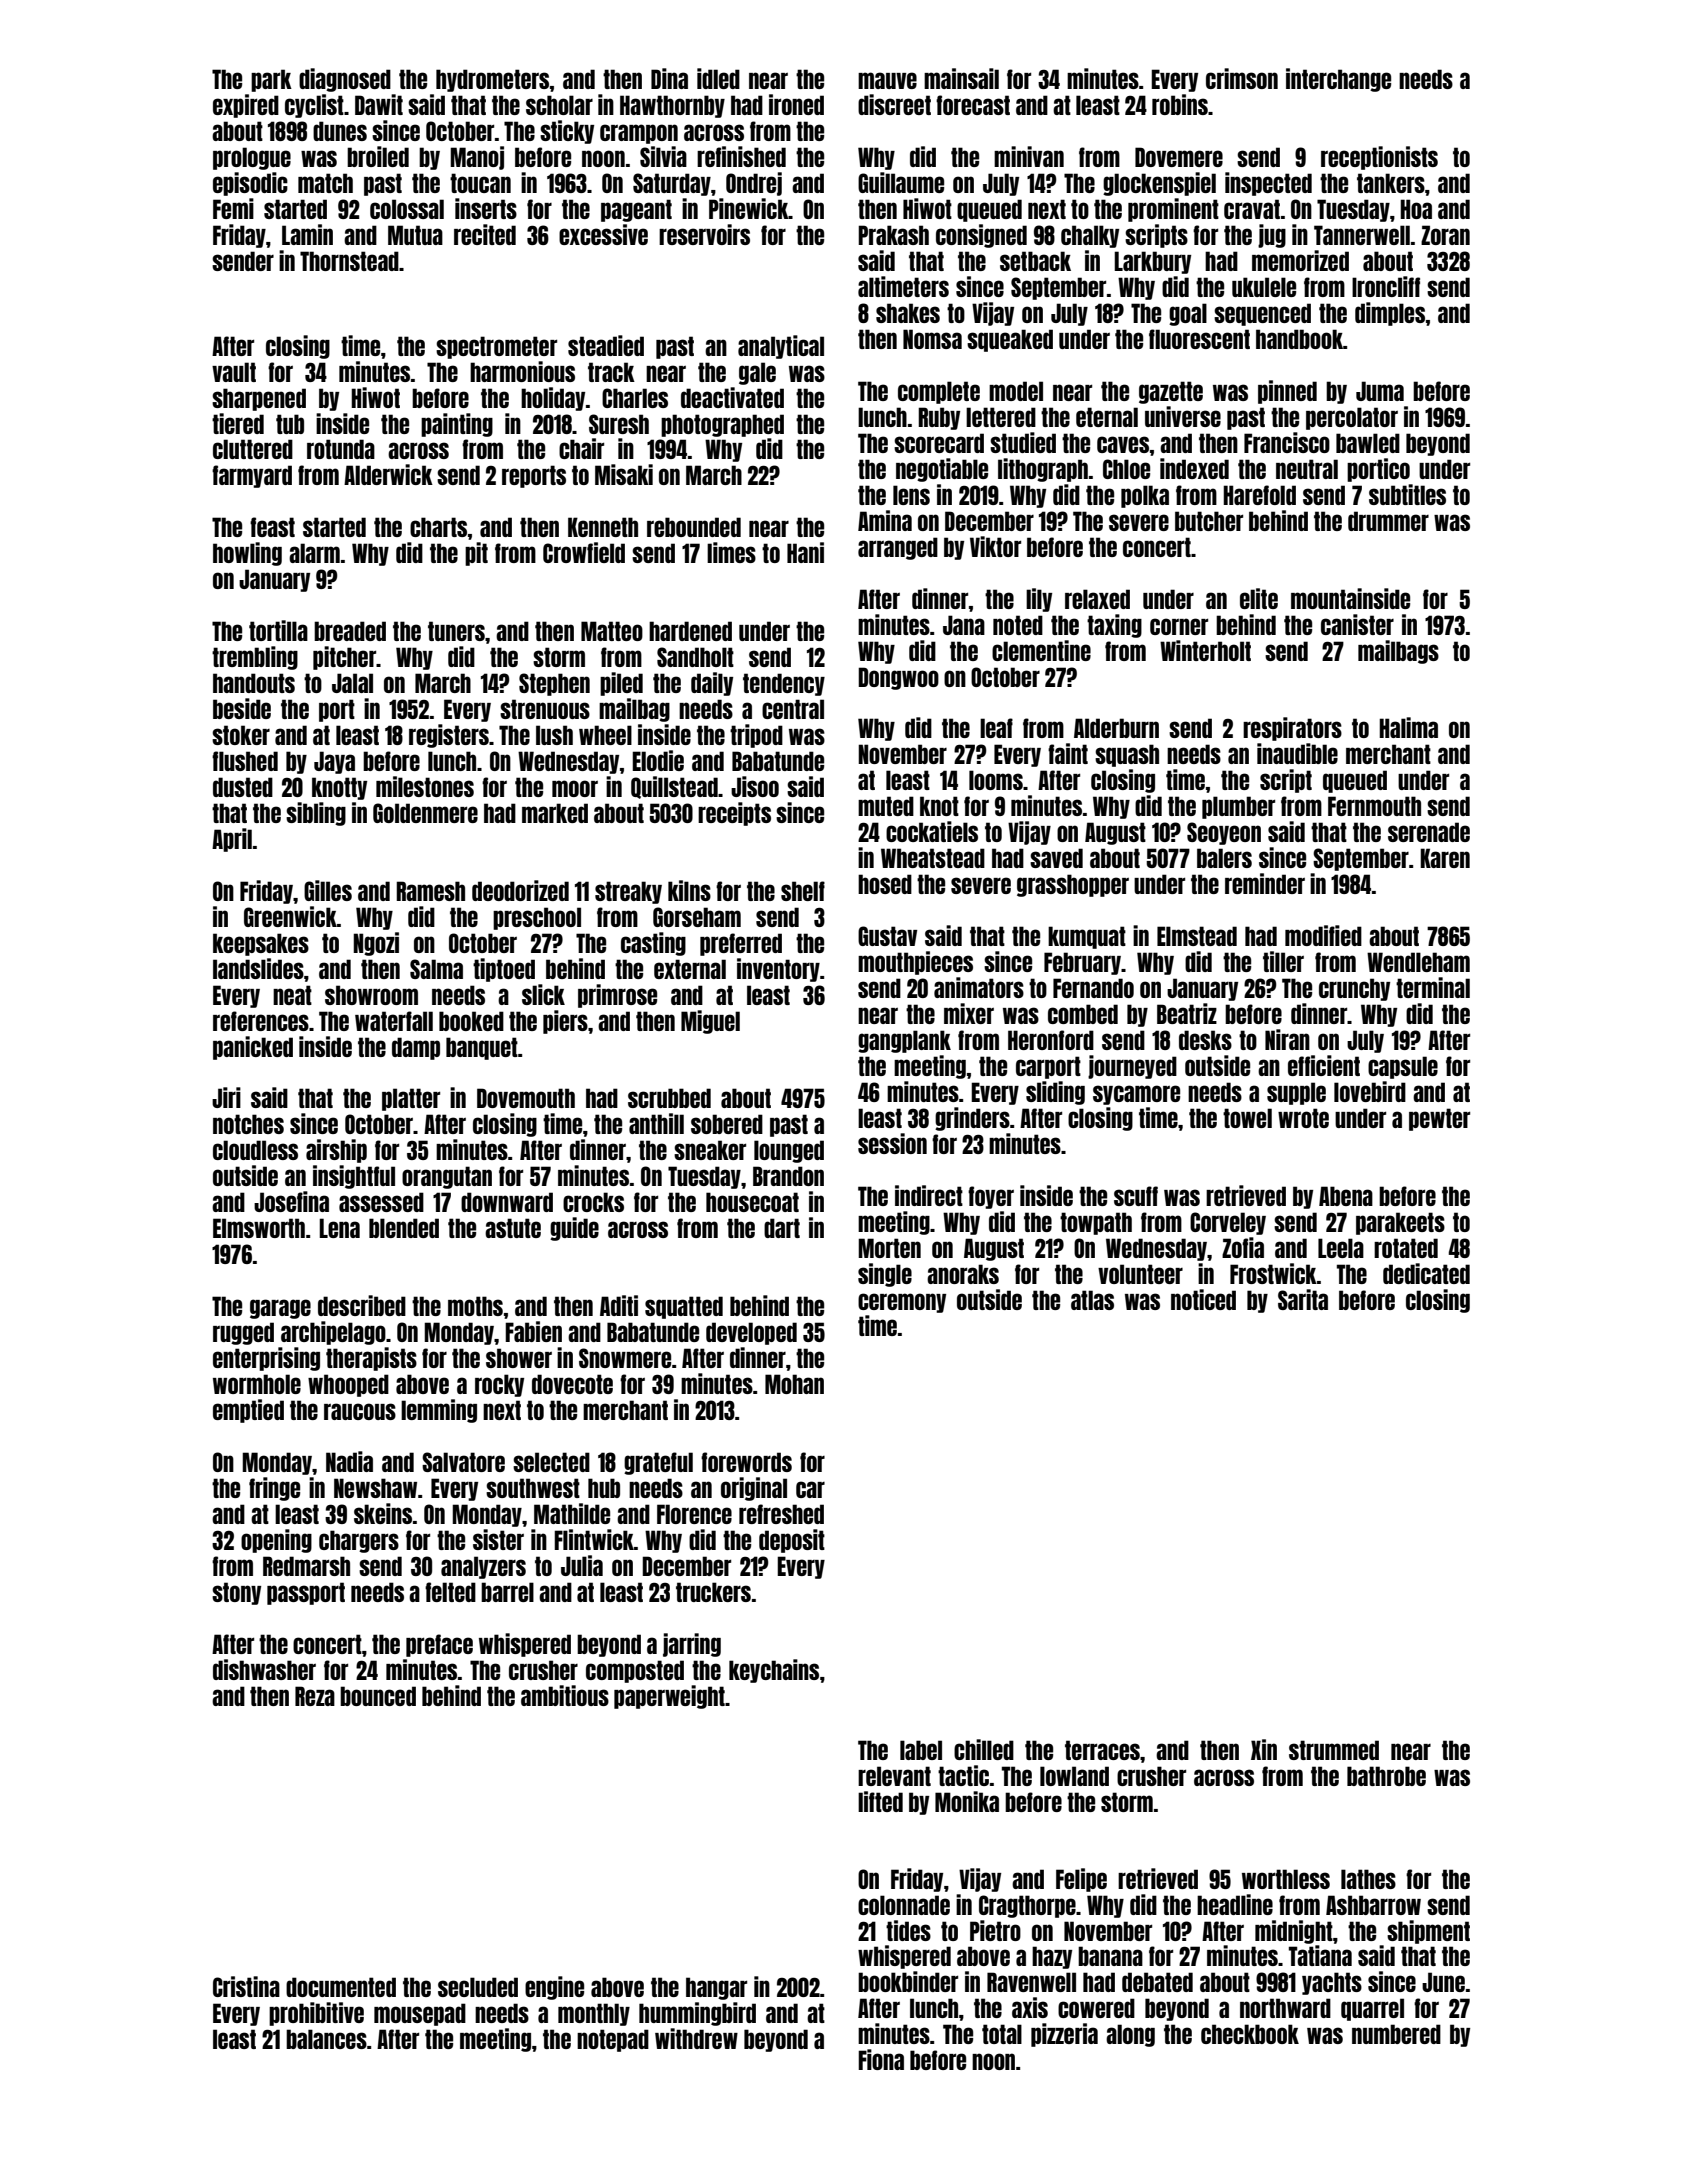  I want to click on Femi, so click(233, 208).
